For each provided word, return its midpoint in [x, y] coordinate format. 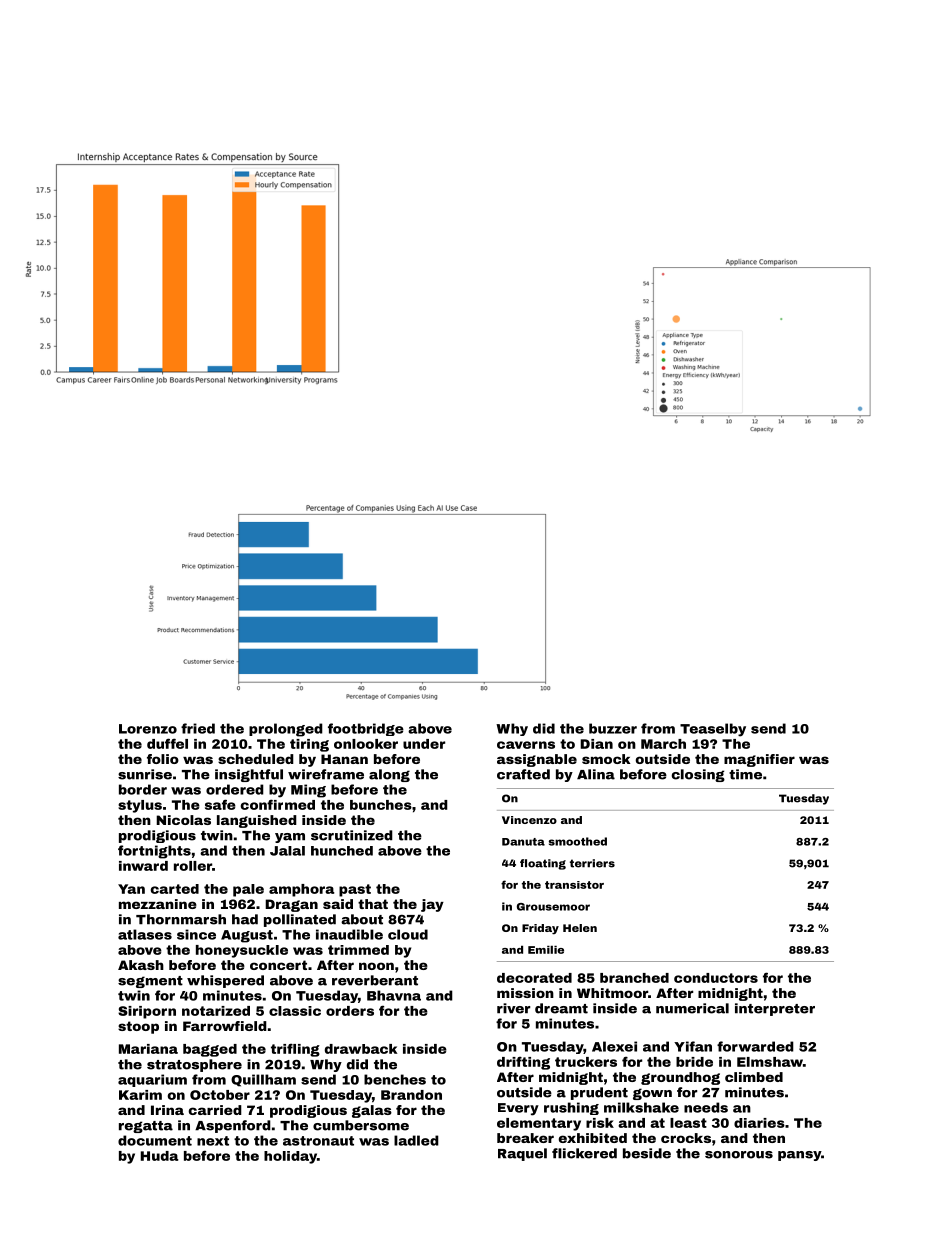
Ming [308, 791]
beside [647, 1153]
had [245, 919]
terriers [592, 863]
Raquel [522, 1154]
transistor [574, 885]
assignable [537, 760]
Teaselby [713, 730]
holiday [290, 1157]
